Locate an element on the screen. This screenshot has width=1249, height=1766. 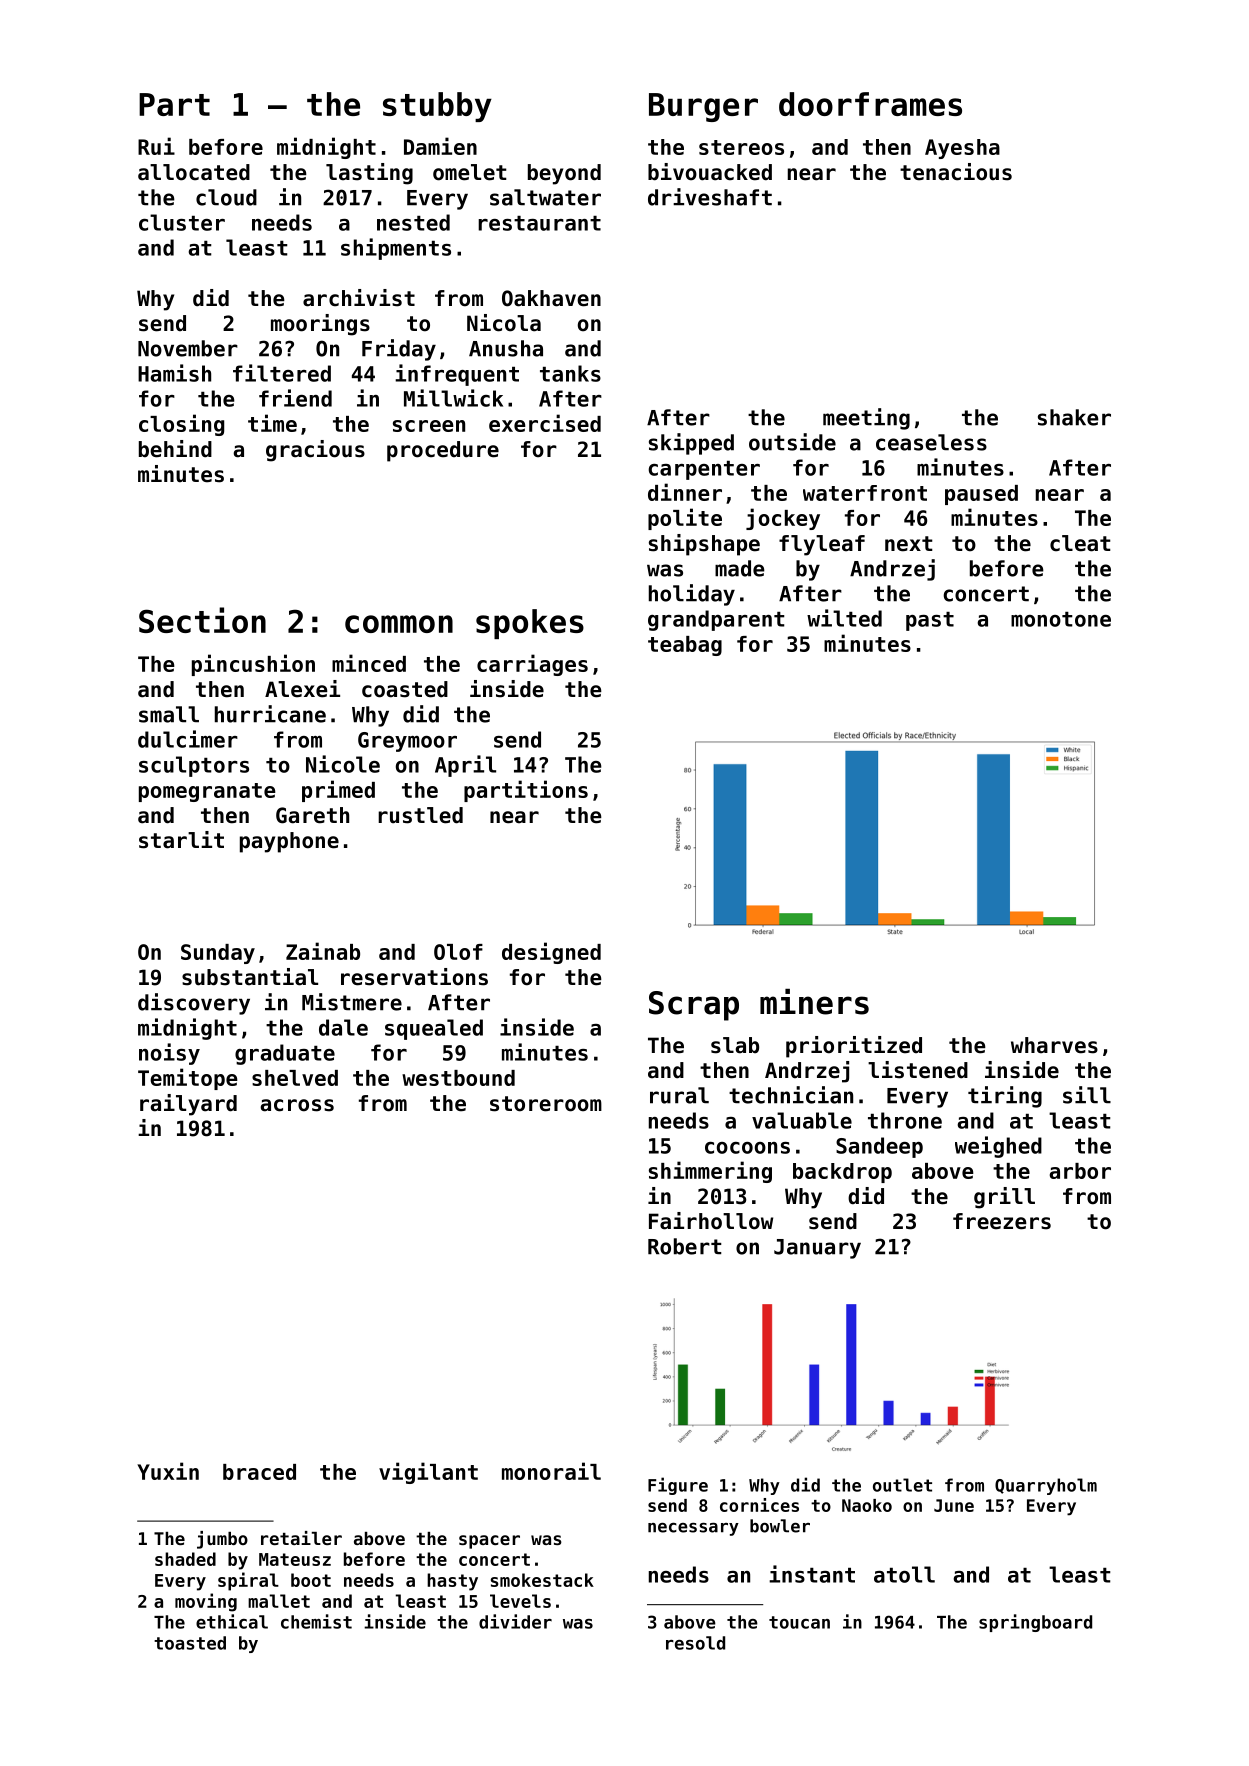
Gareth is located at coordinates (312, 815).
